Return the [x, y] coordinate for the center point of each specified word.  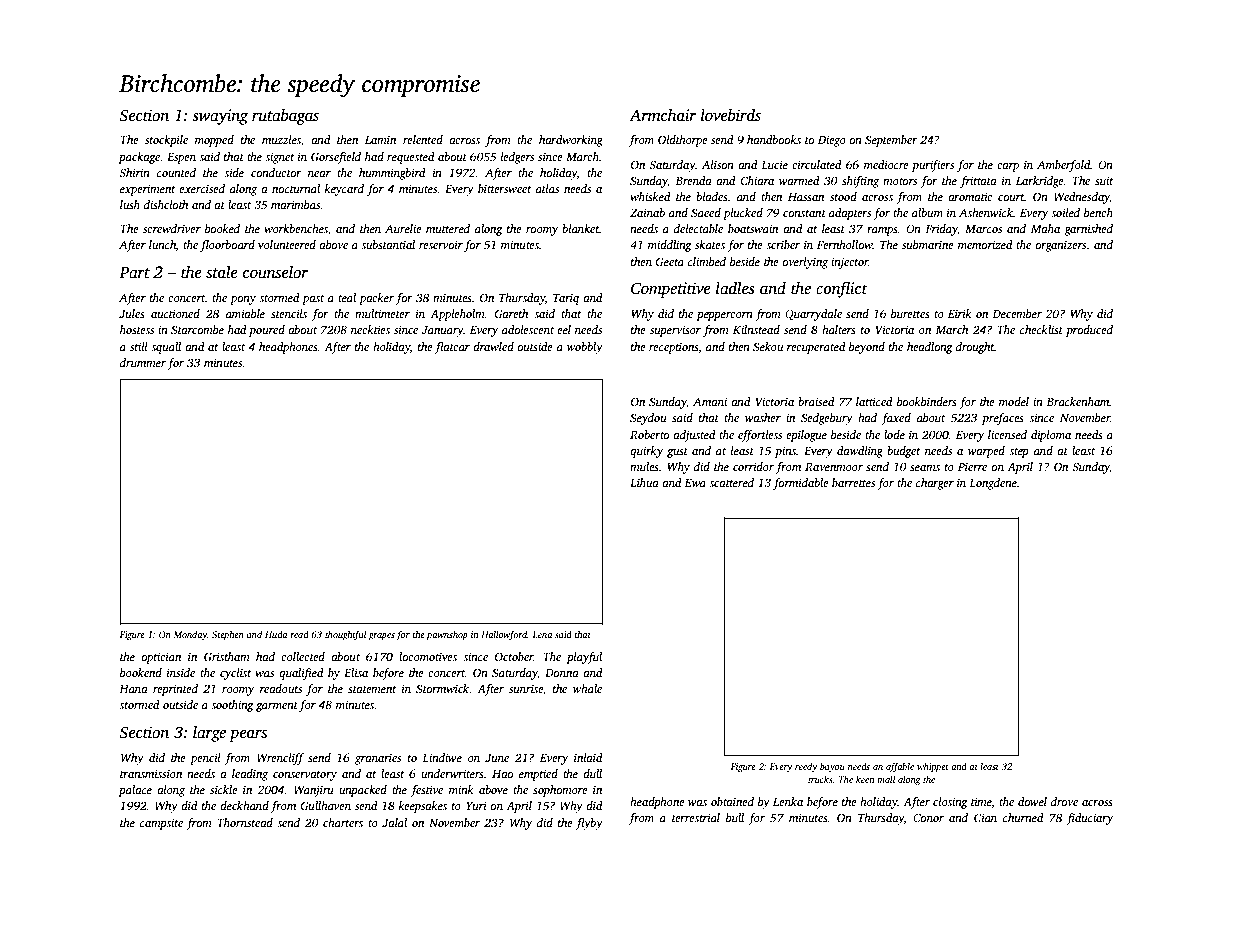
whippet [933, 767]
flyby [589, 824]
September [891, 141]
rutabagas [285, 117]
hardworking [571, 141]
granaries [378, 759]
